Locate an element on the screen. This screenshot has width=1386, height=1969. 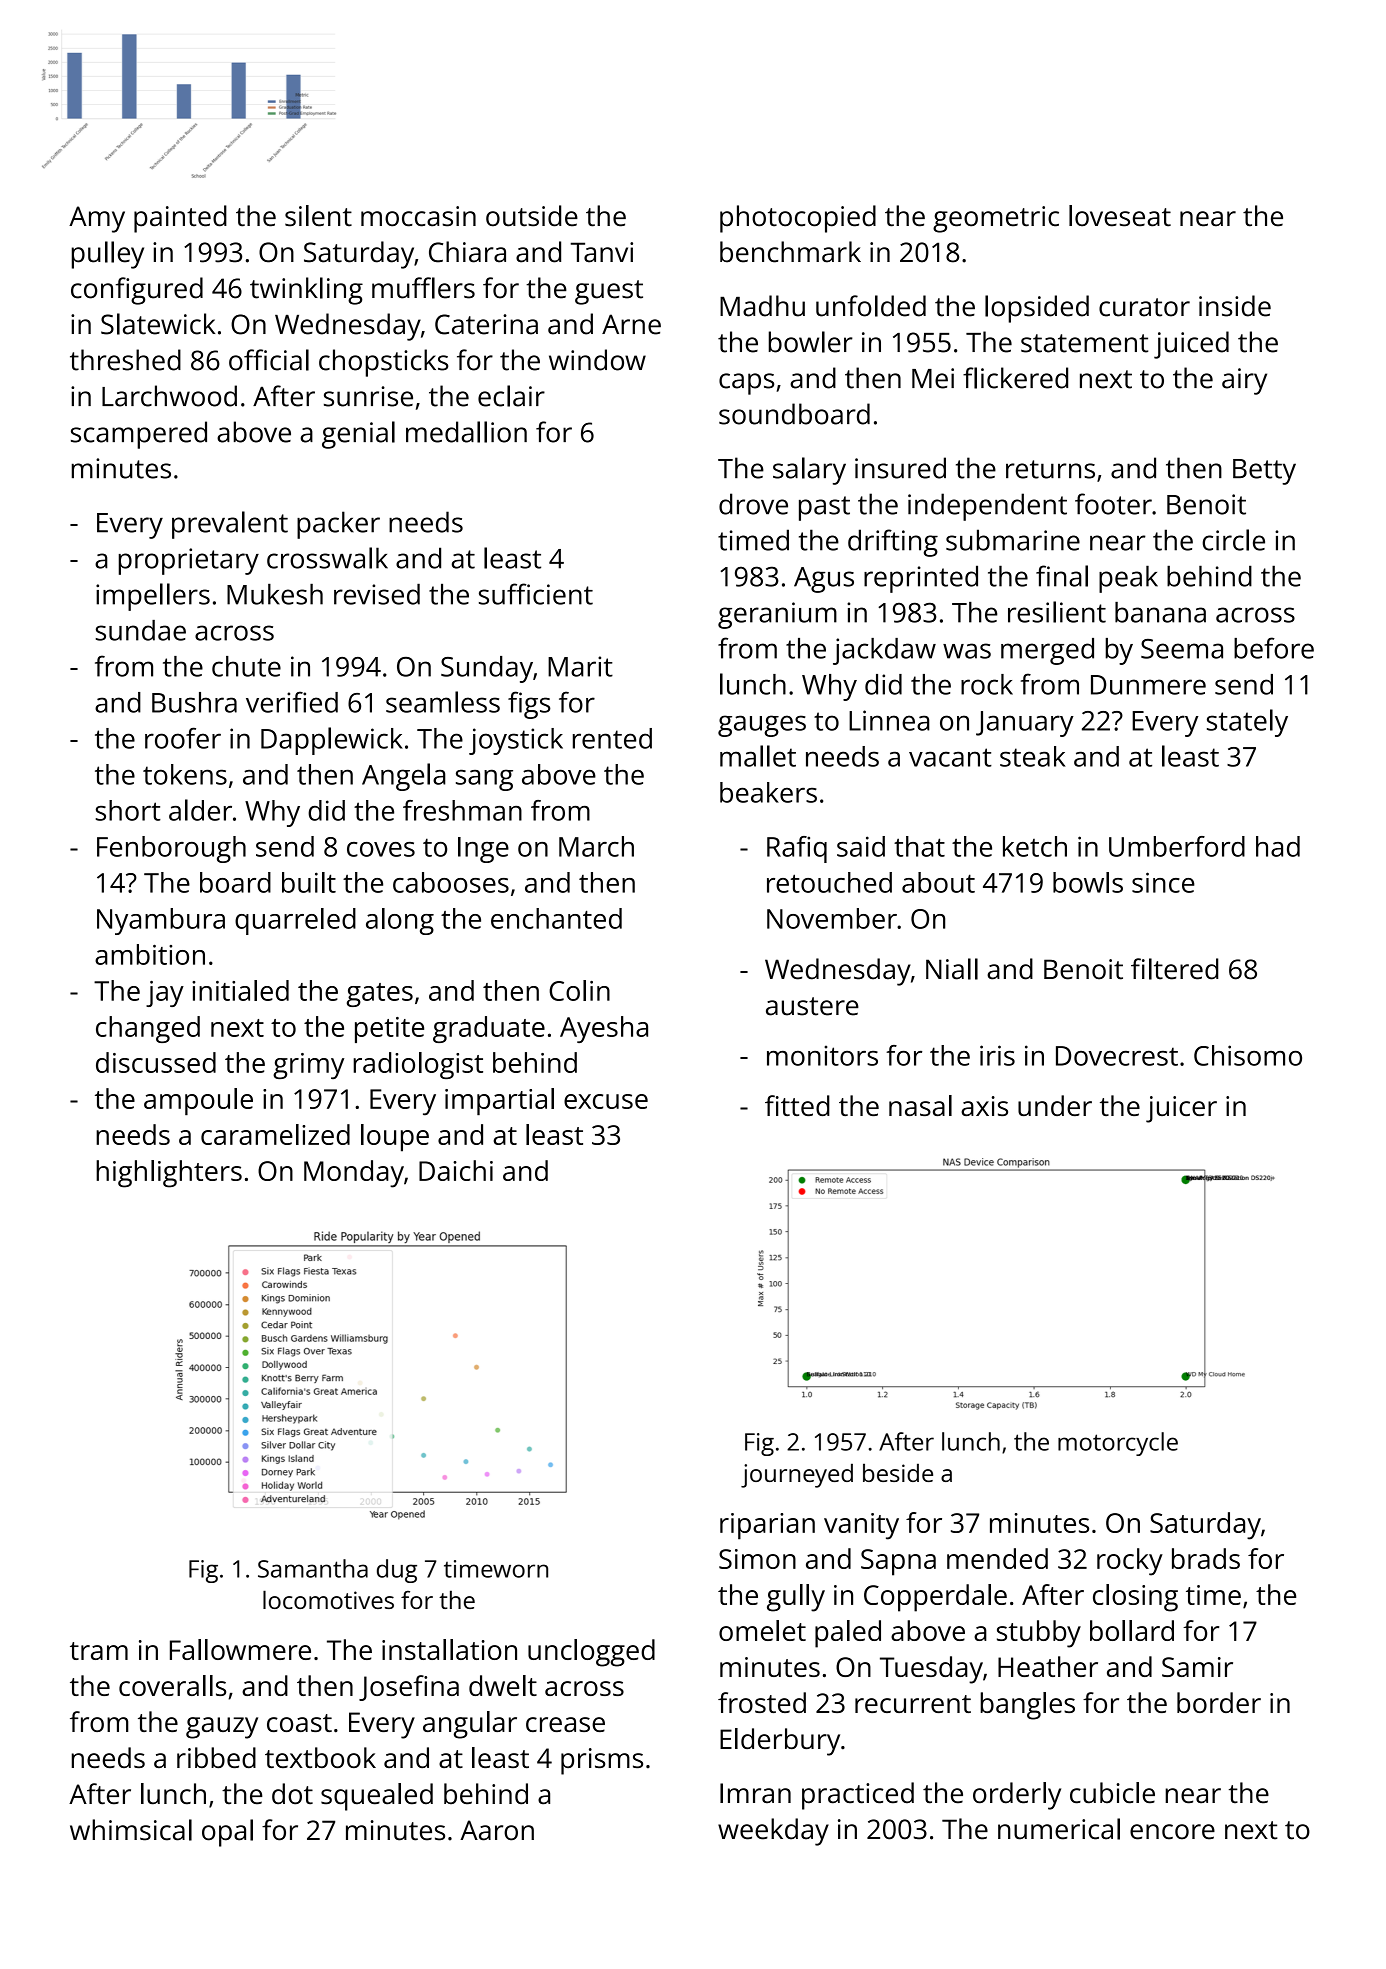
Amy is located at coordinates (97, 219).
